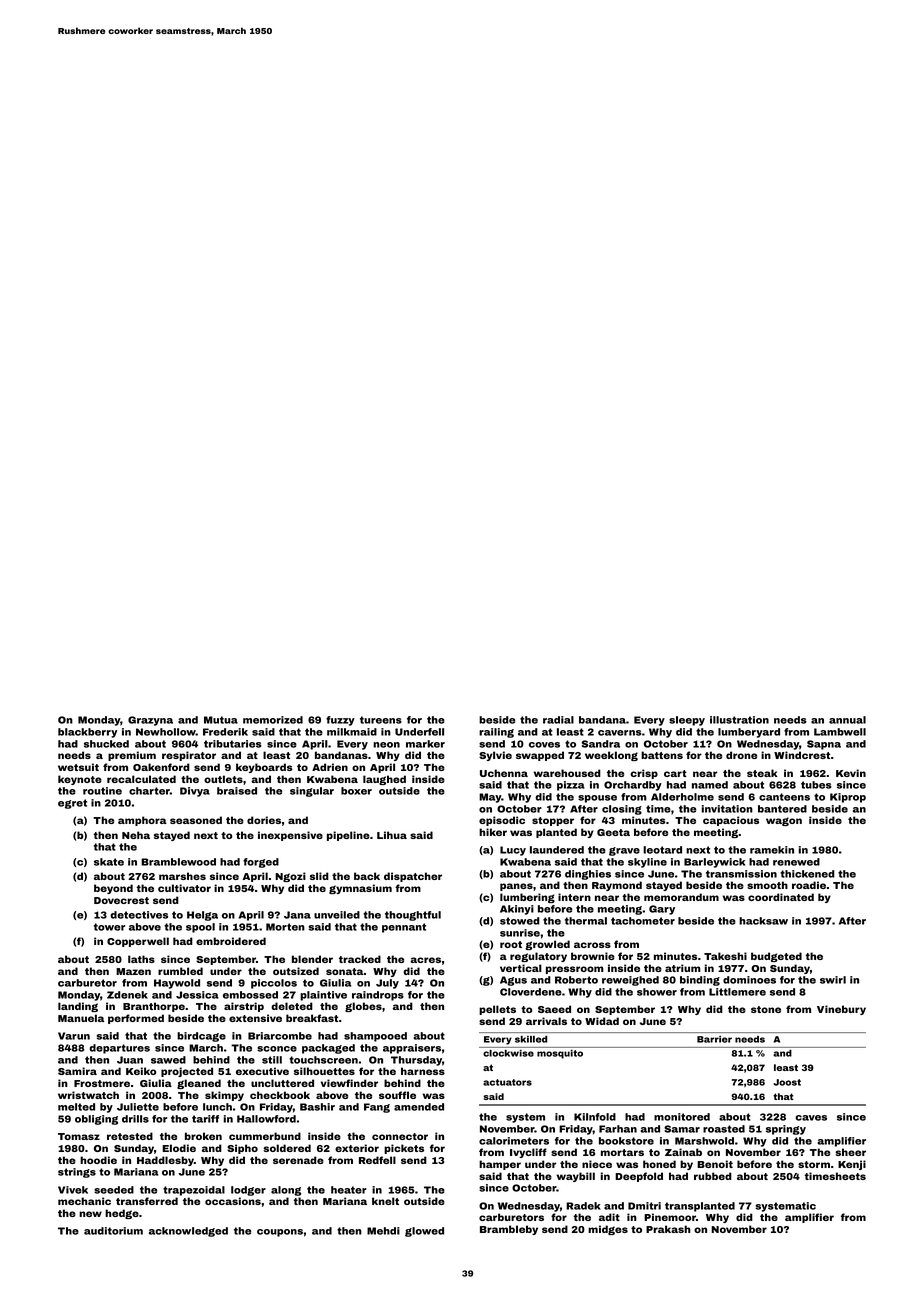  I want to click on annual, so click(847, 720).
